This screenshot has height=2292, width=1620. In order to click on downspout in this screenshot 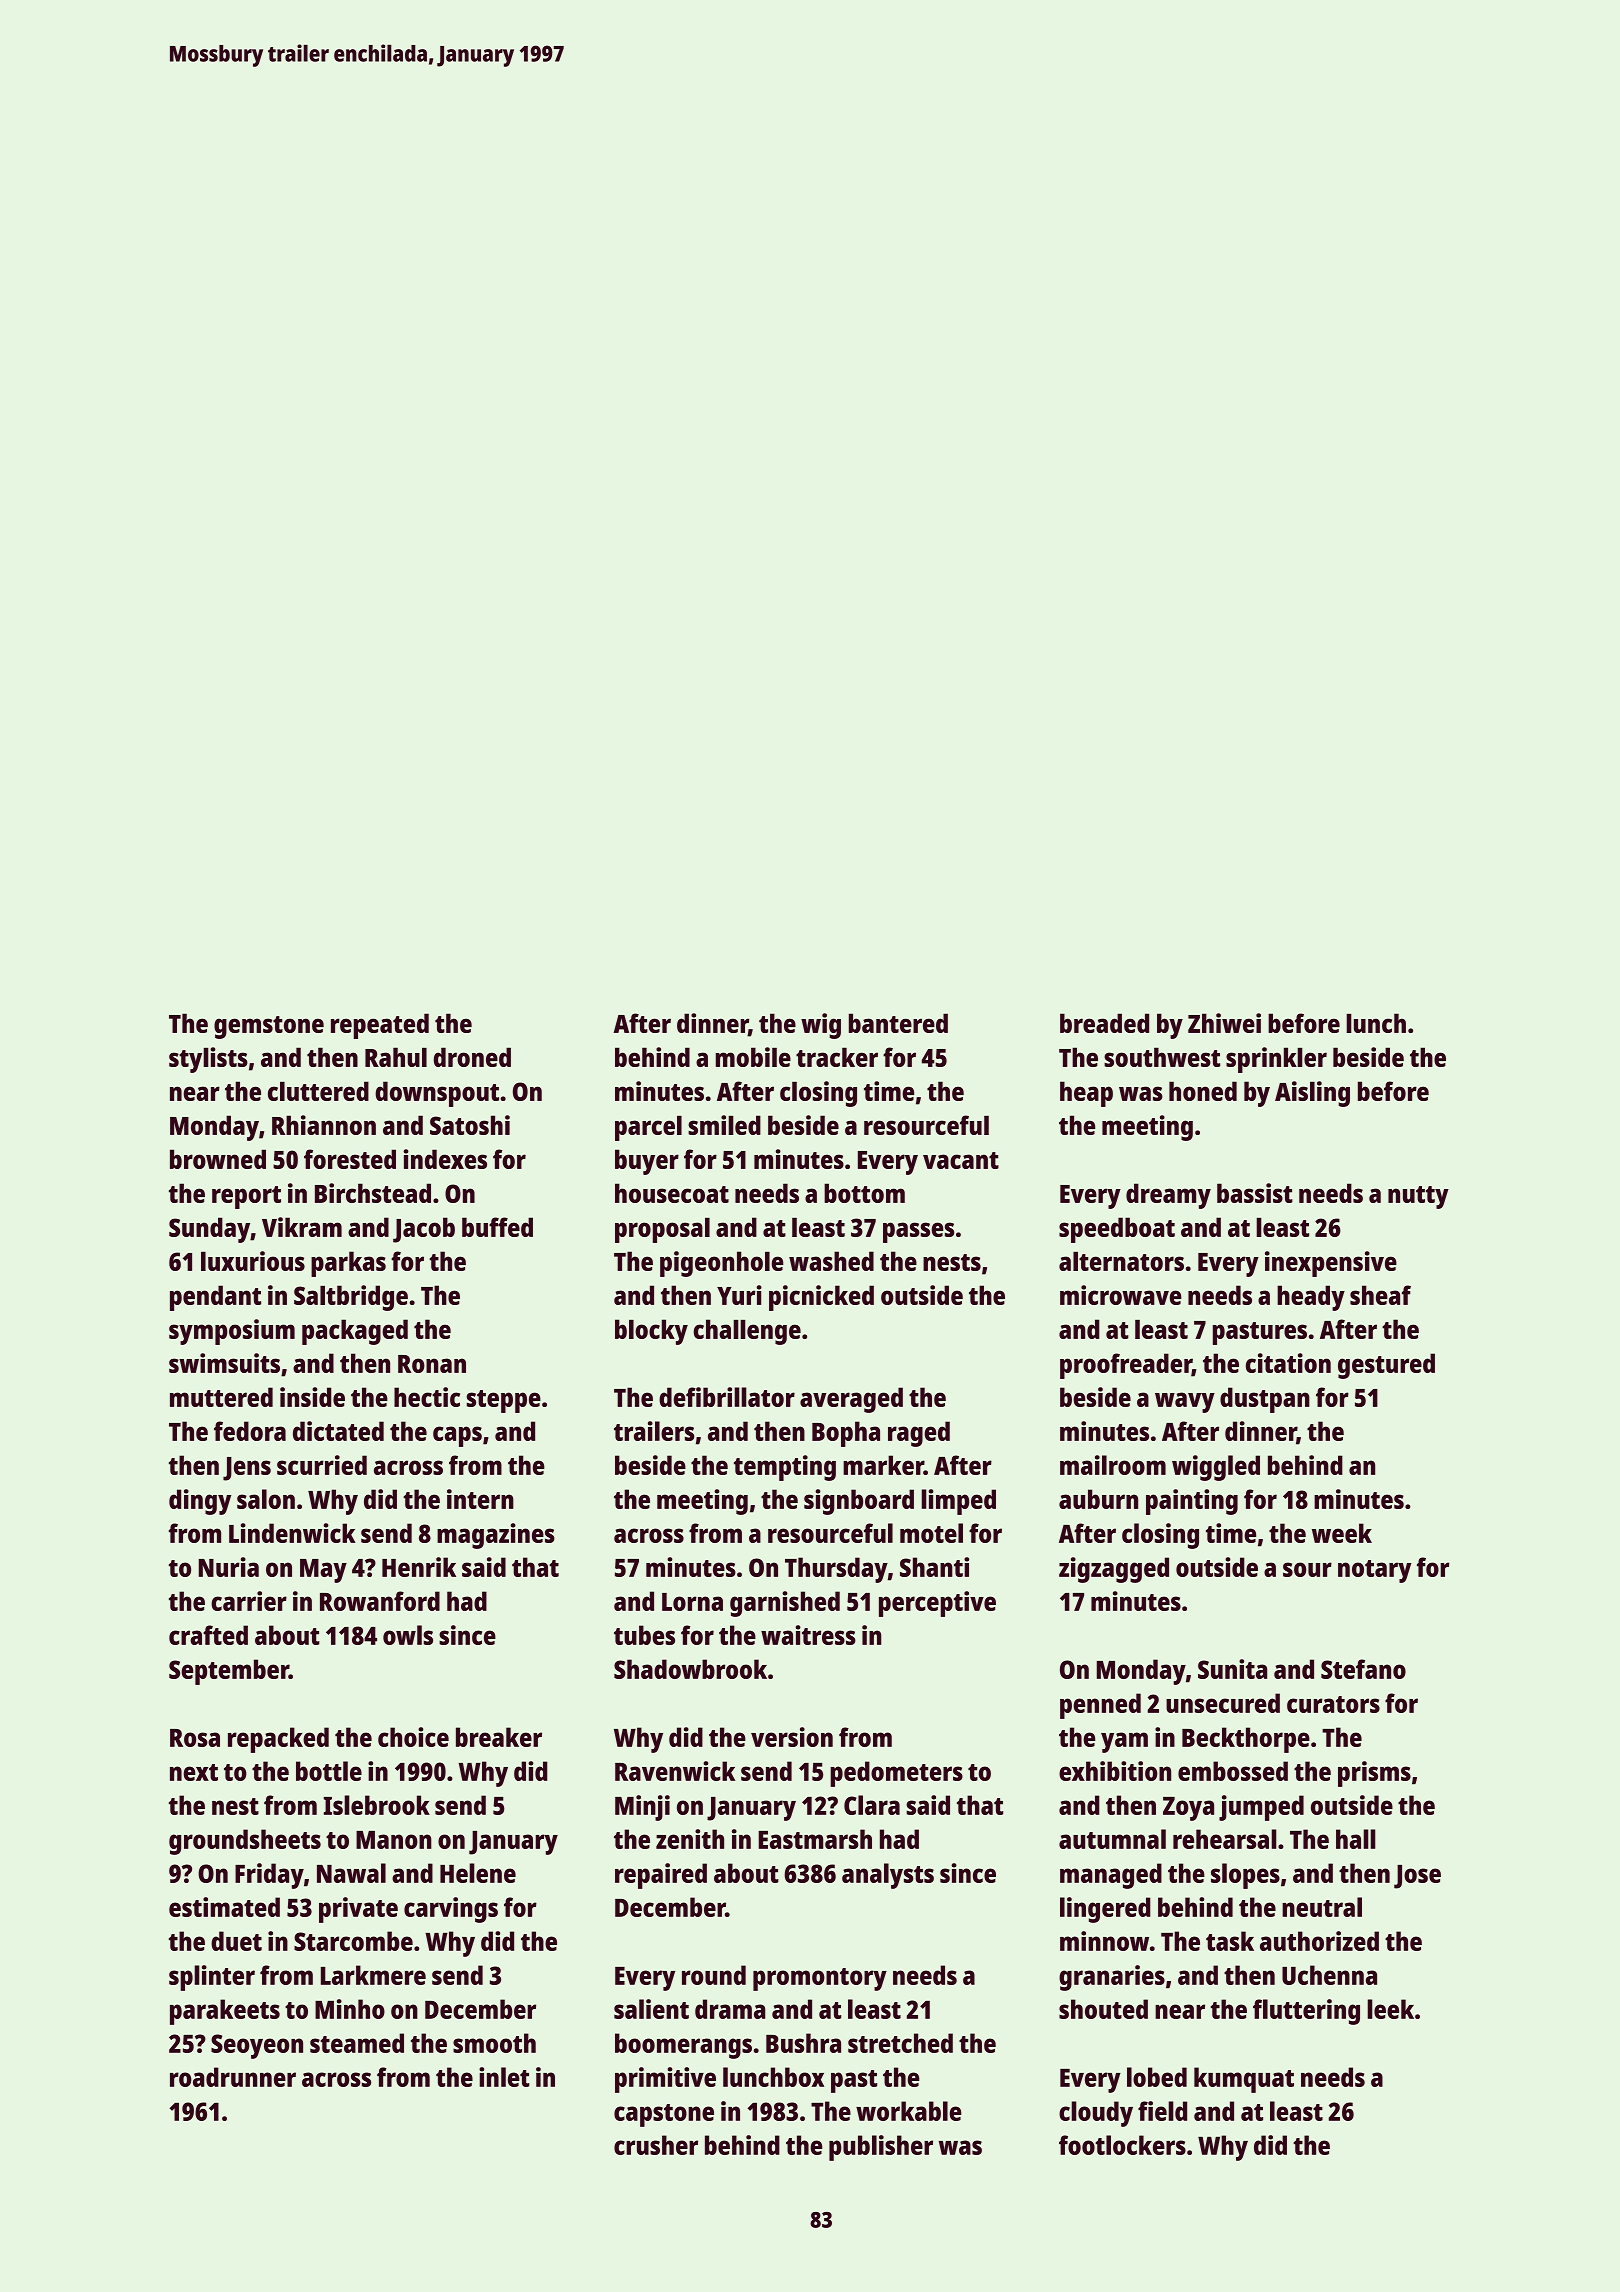, I will do `click(437, 1094)`.
